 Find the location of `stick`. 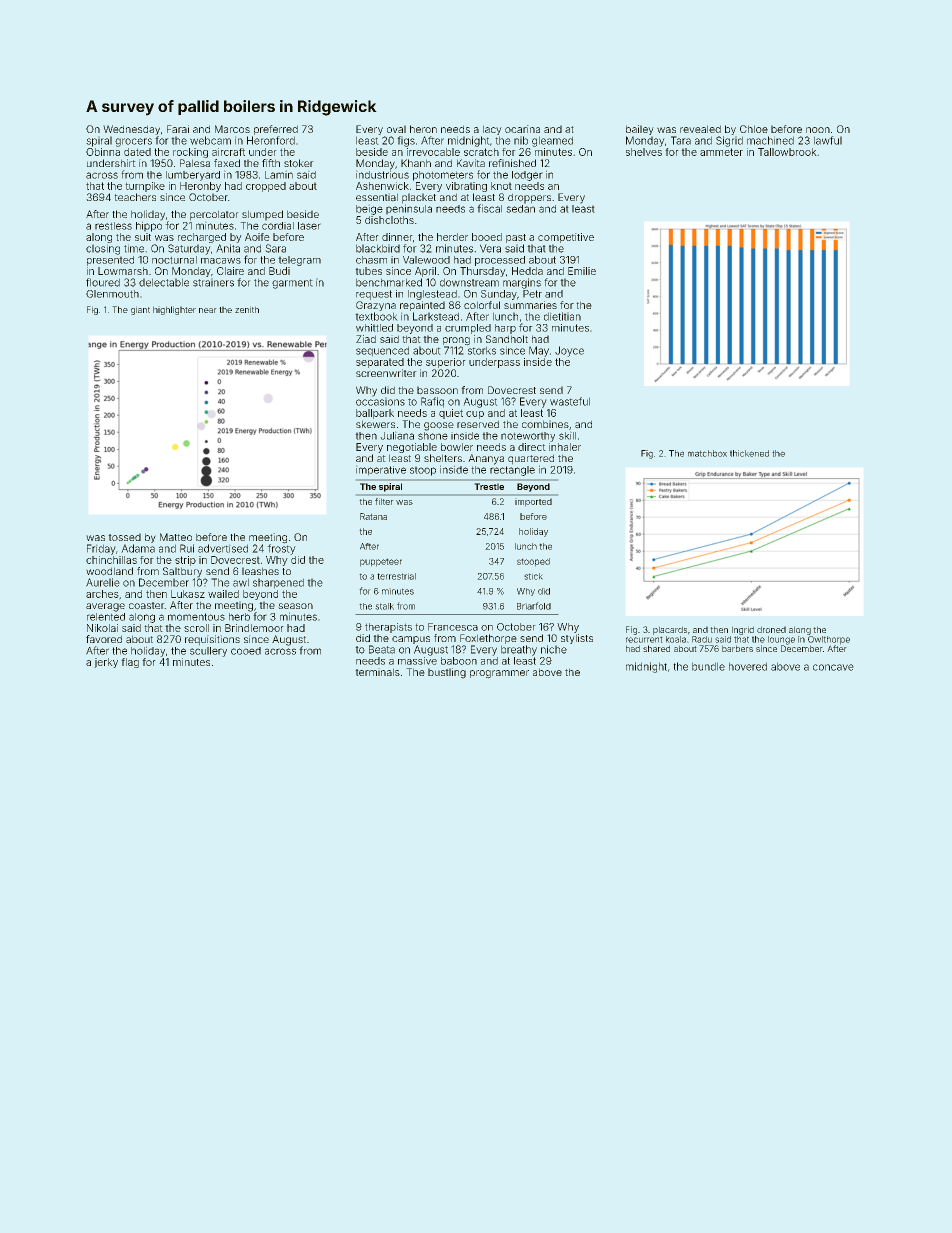

stick is located at coordinates (533, 576).
